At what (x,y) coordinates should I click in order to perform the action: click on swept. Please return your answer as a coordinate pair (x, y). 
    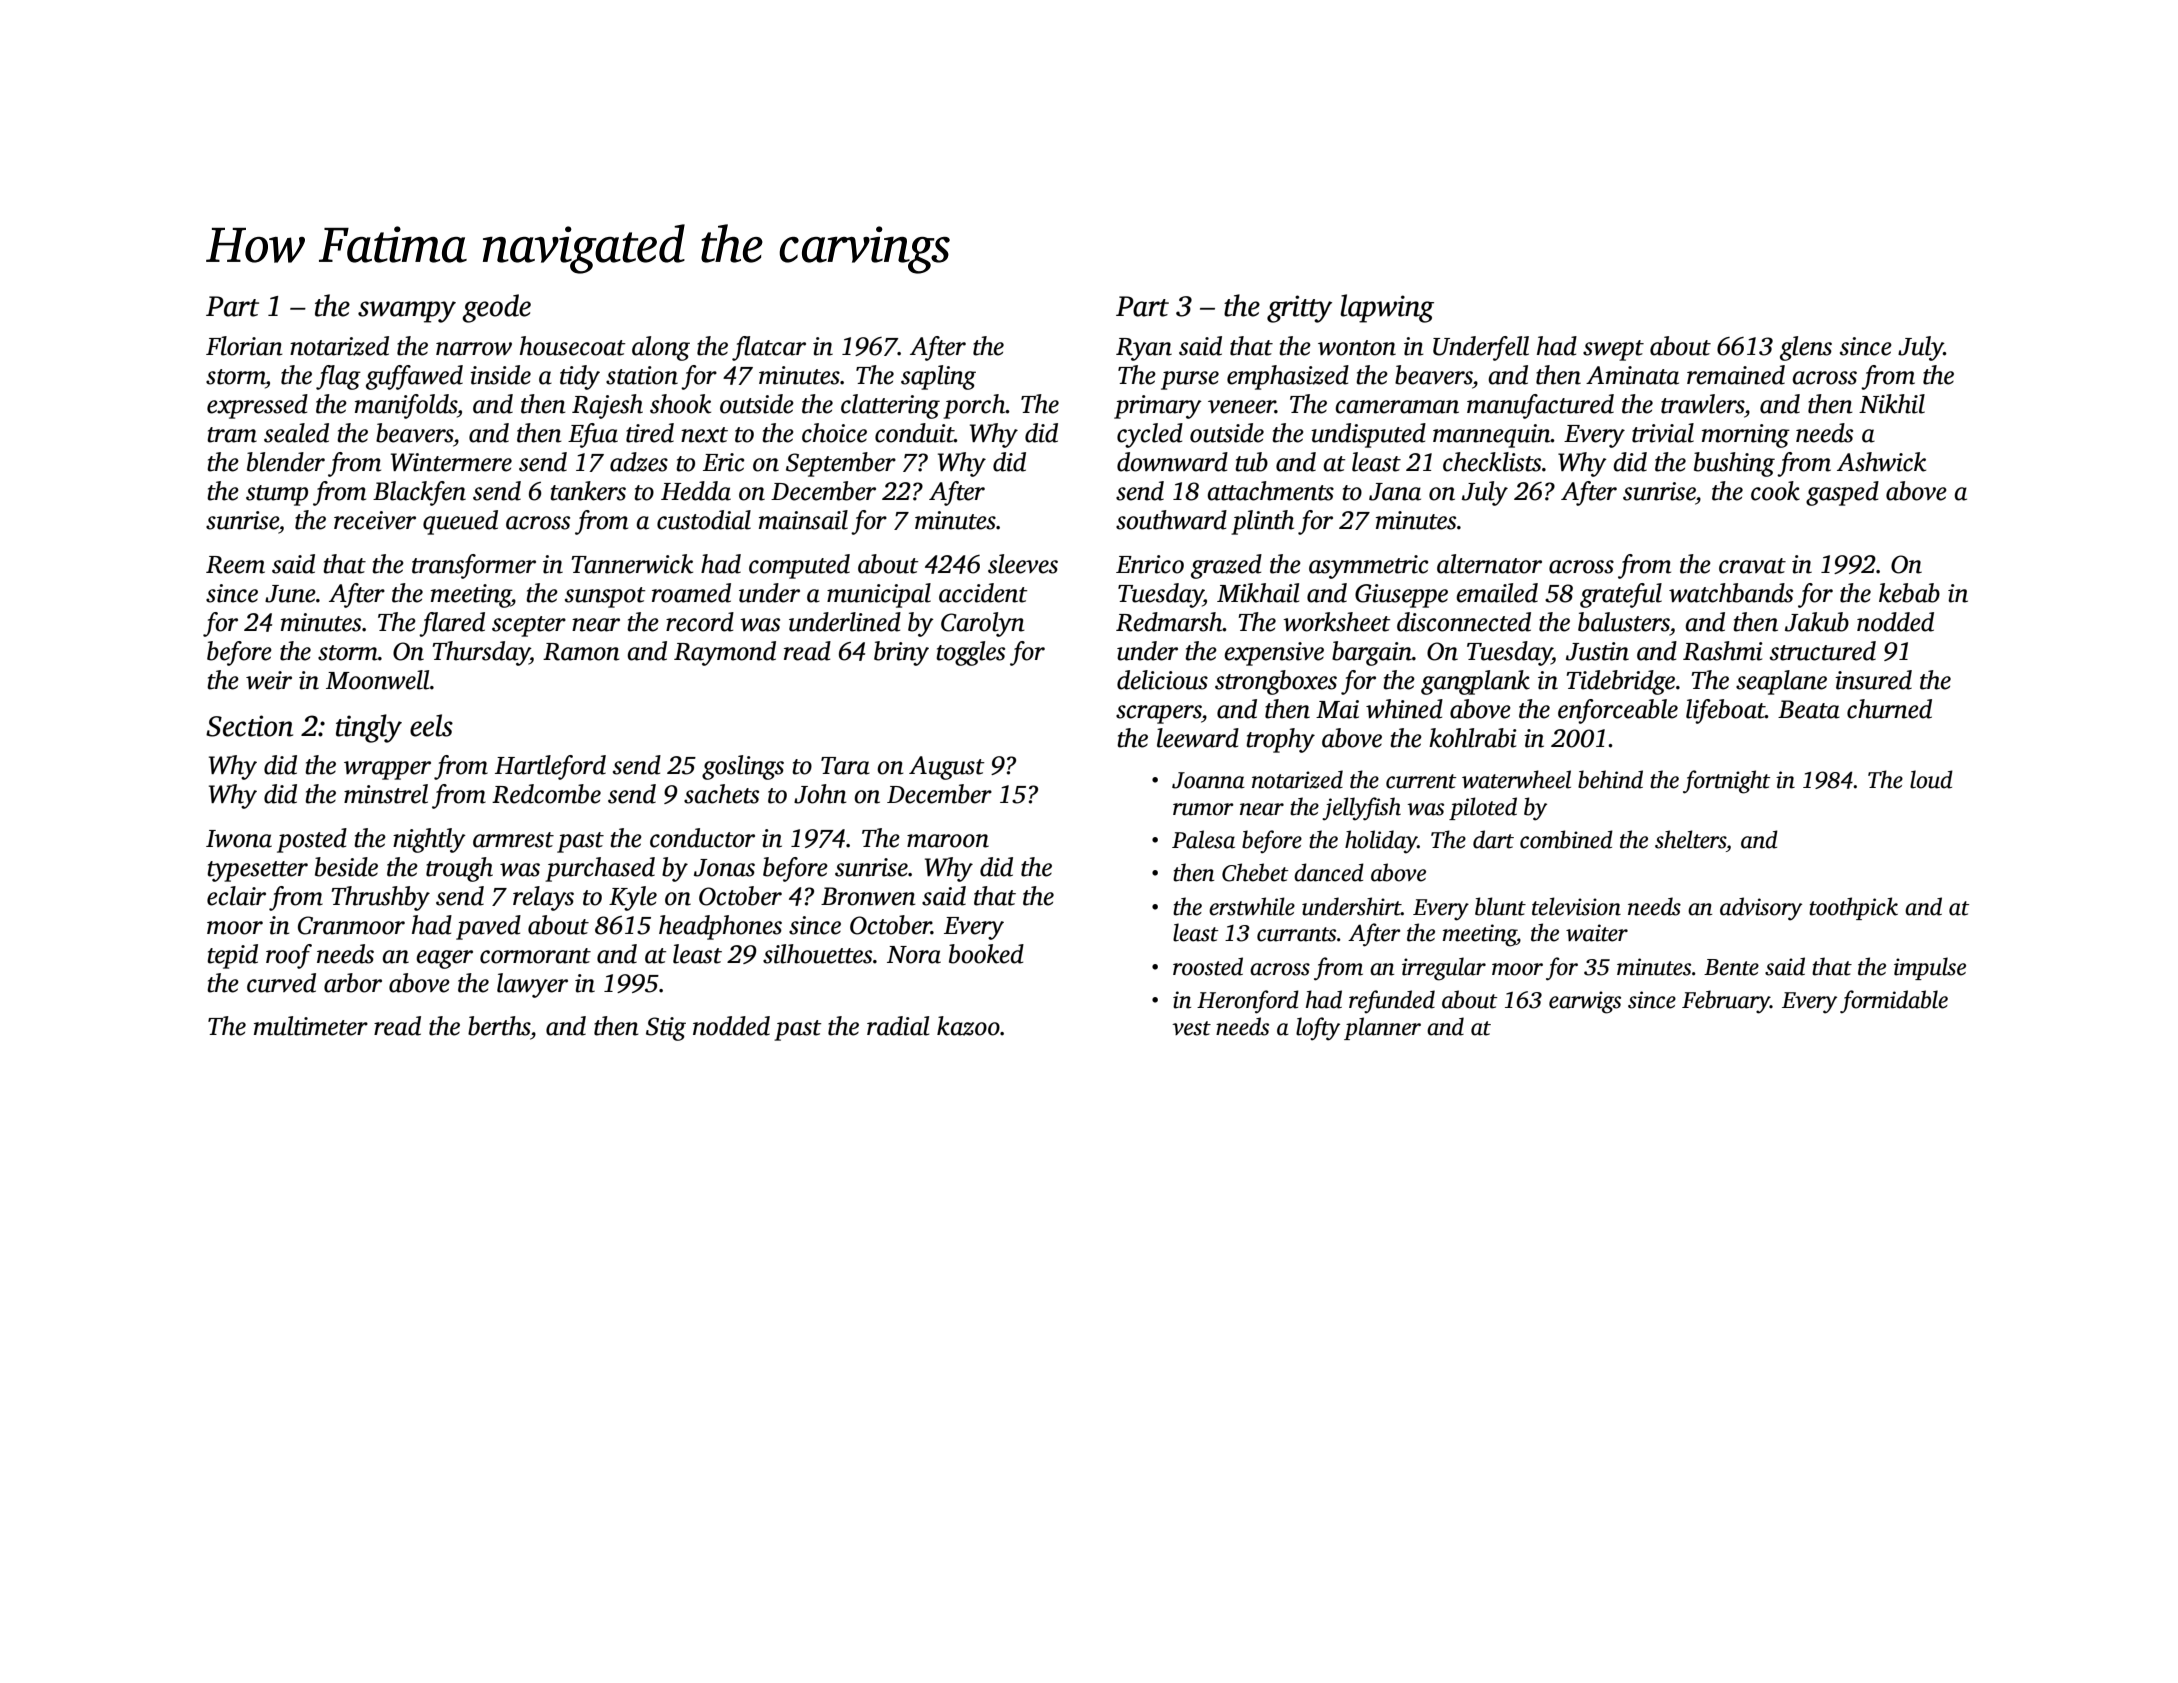
    Looking at the image, I should click on (1613, 350).
